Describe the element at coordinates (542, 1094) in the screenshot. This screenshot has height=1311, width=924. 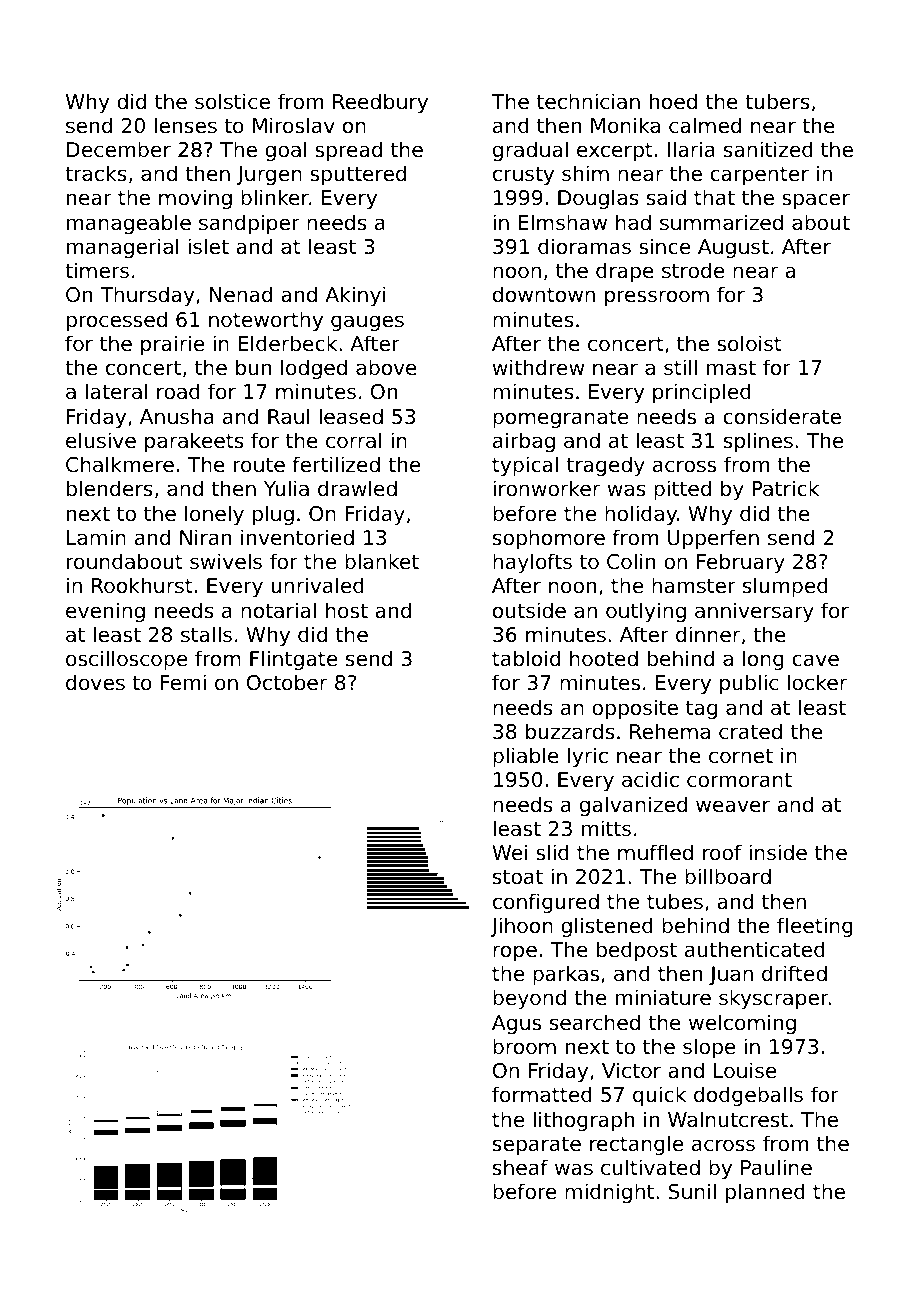
I see `formatted` at that location.
